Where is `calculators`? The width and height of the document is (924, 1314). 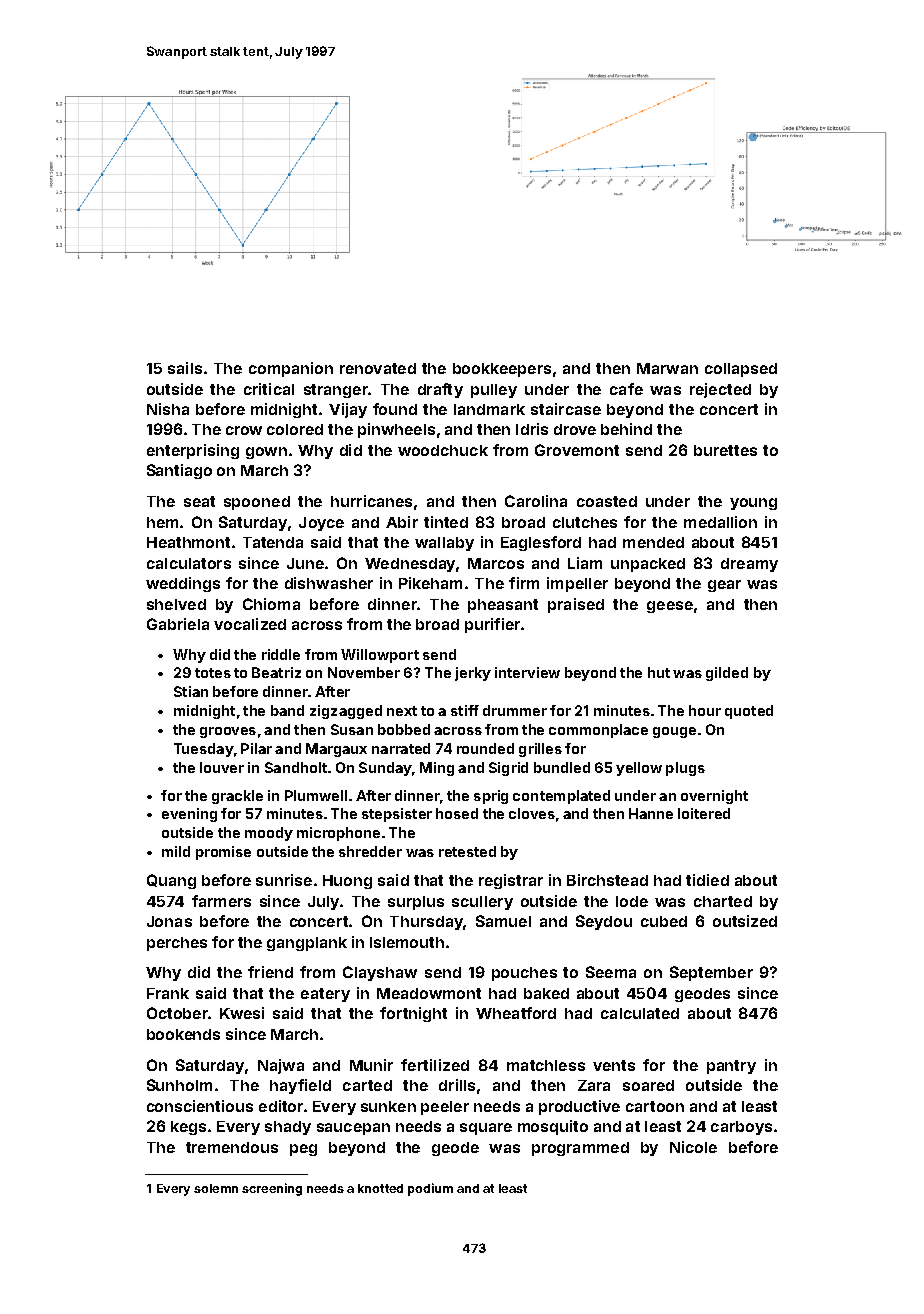 calculators is located at coordinates (189, 563).
